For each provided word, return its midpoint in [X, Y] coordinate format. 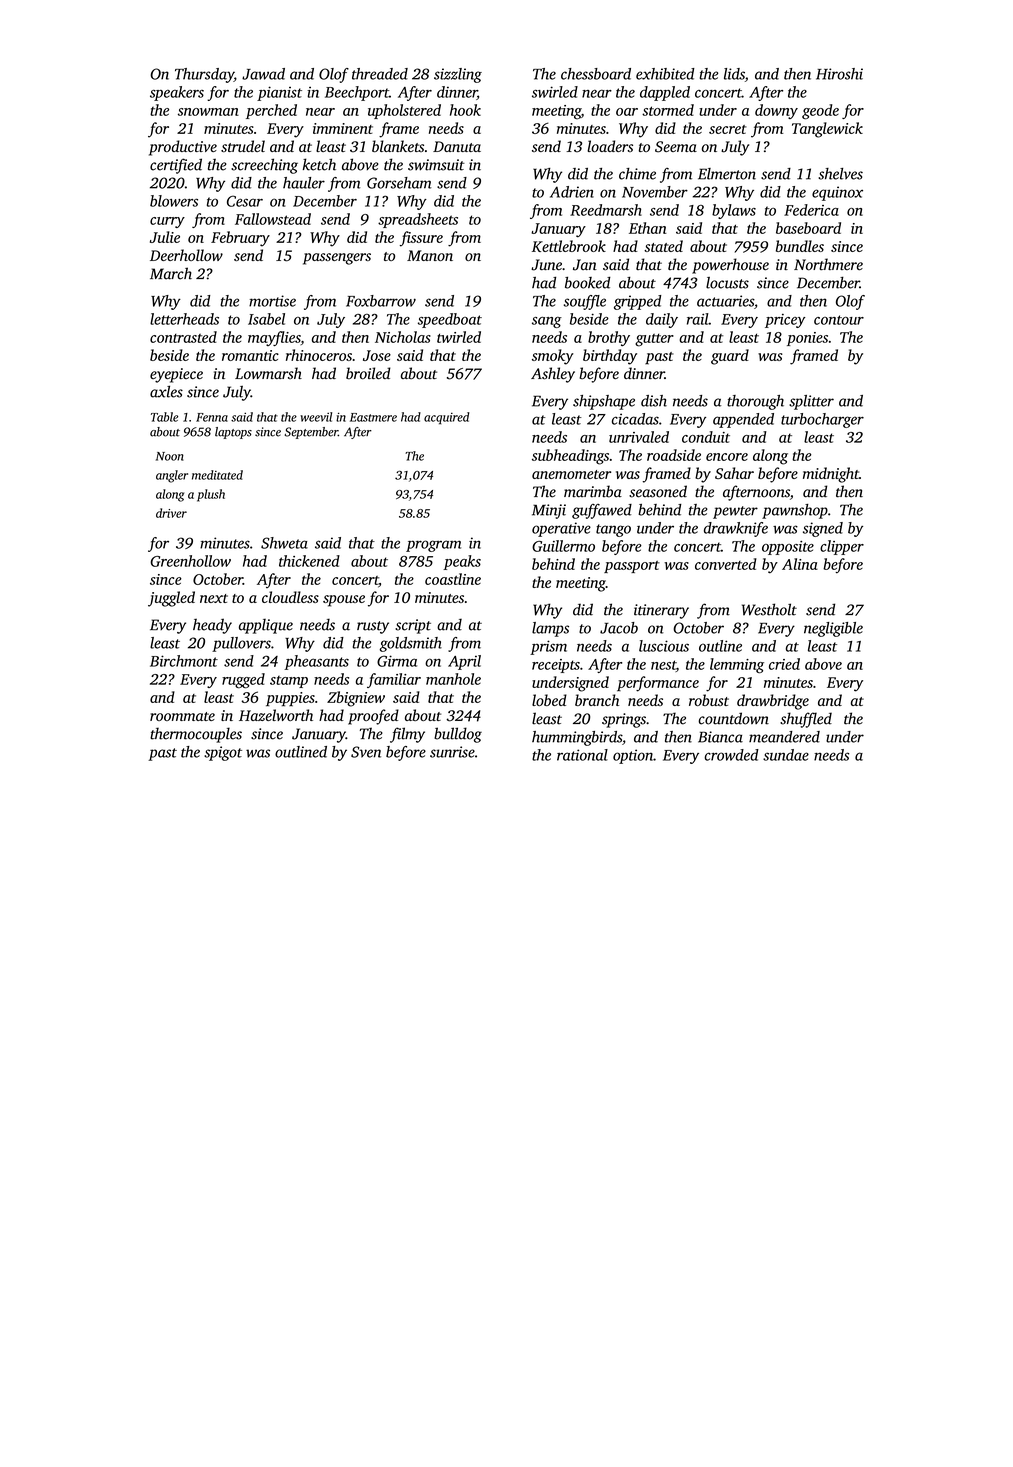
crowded [731, 755]
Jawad [263, 74]
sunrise [452, 752]
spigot [223, 753]
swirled [555, 92]
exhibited [665, 74]
